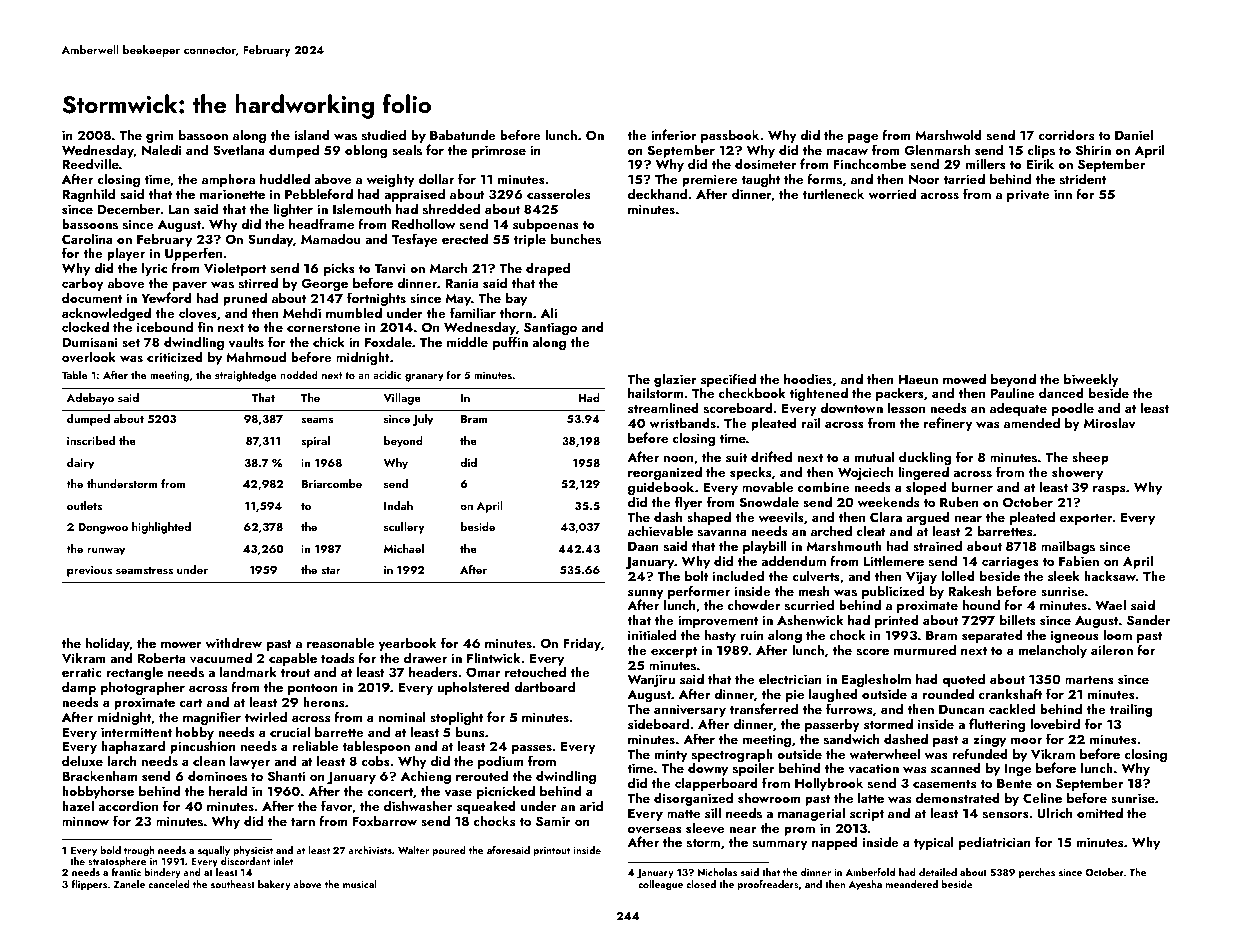 Image resolution: width=1233 pixels, height=952 pixels. I want to click on Daniel, so click(1134, 134).
